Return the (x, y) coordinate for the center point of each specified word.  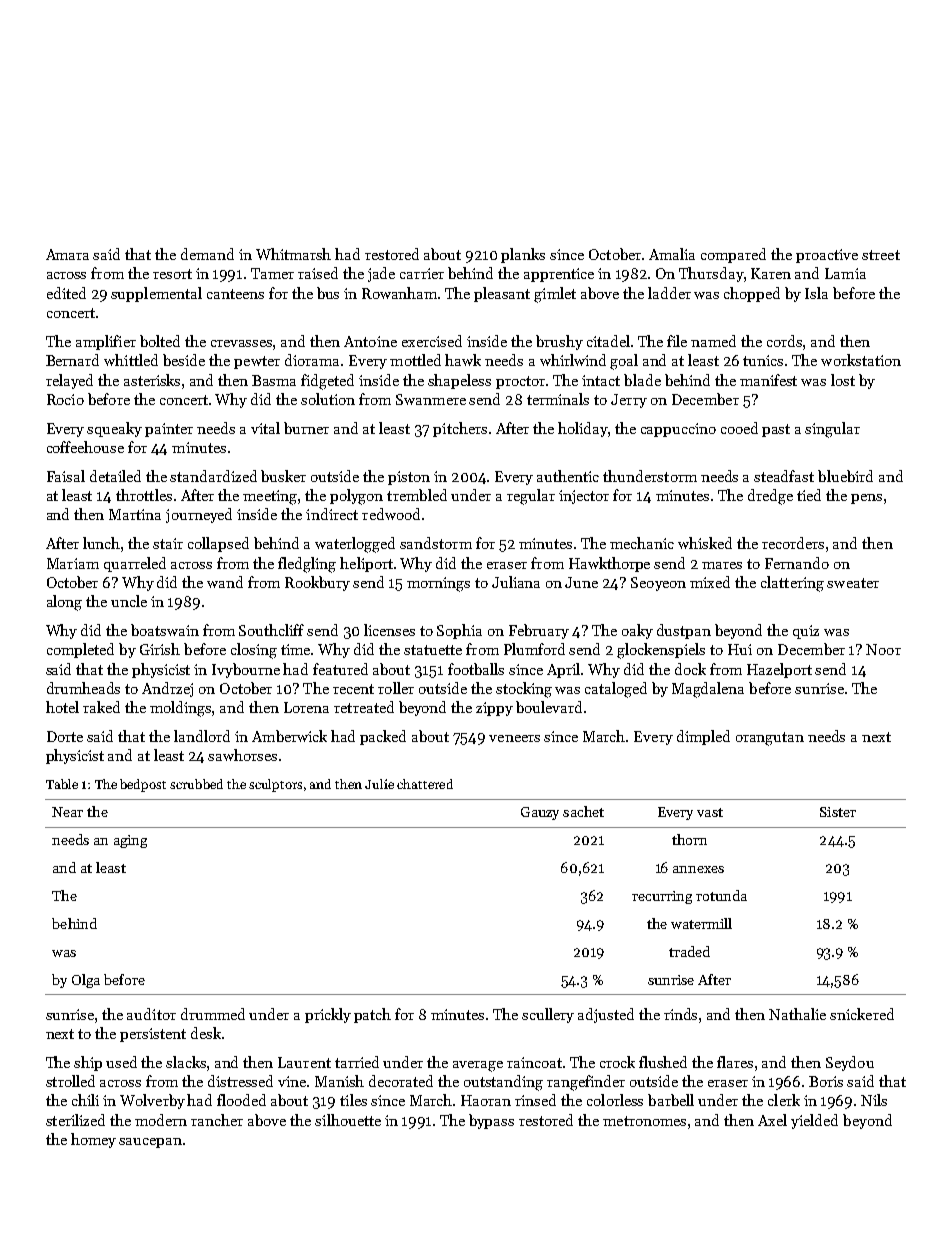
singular (832, 430)
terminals (558, 399)
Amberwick (289, 736)
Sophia (459, 631)
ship (88, 1063)
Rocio (65, 399)
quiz (806, 632)
